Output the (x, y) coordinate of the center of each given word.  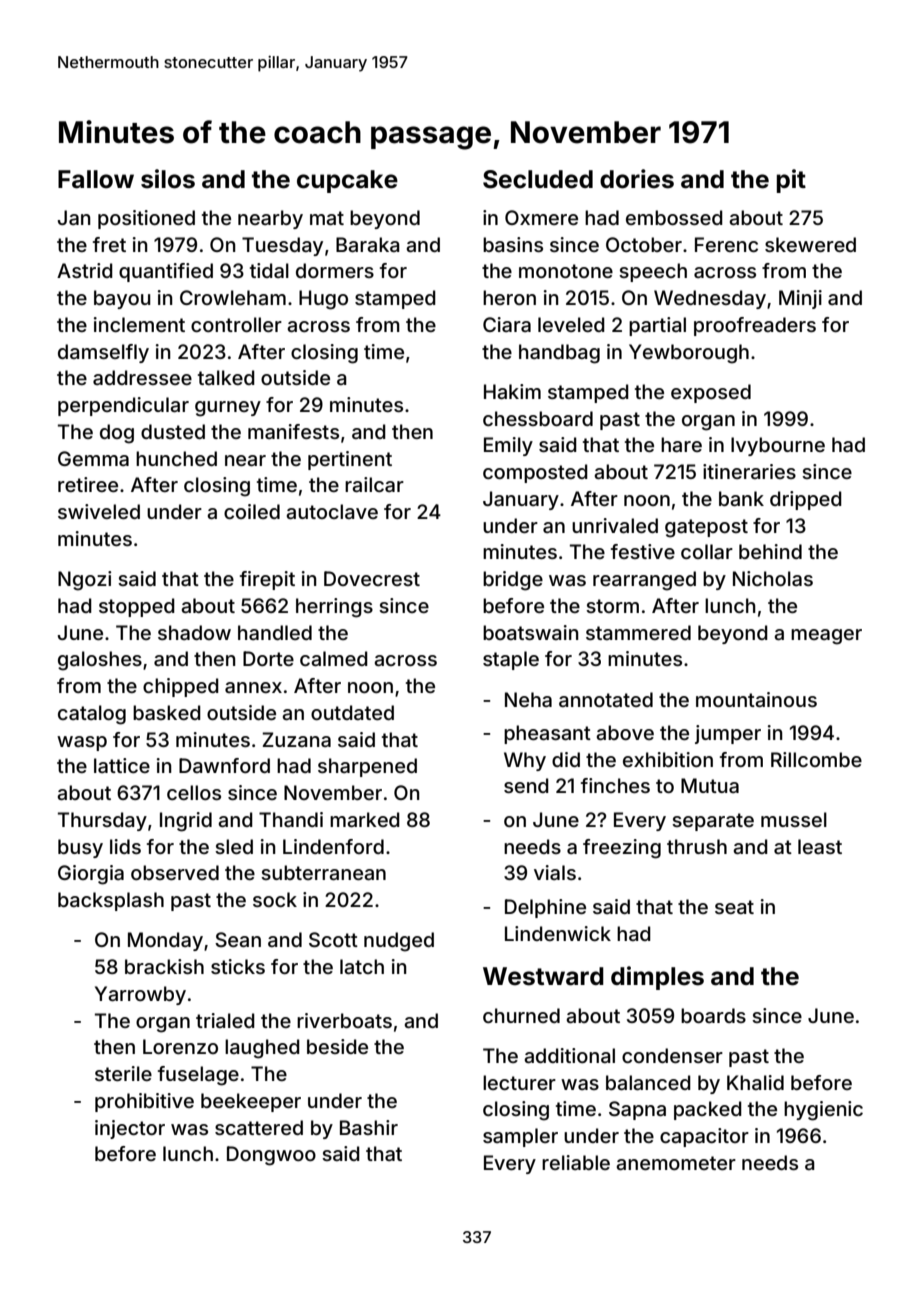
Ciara (507, 324)
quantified (166, 272)
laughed (262, 1049)
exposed (711, 393)
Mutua (710, 785)
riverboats (344, 1020)
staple (511, 660)
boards (713, 1015)
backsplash (111, 901)
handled (275, 632)
